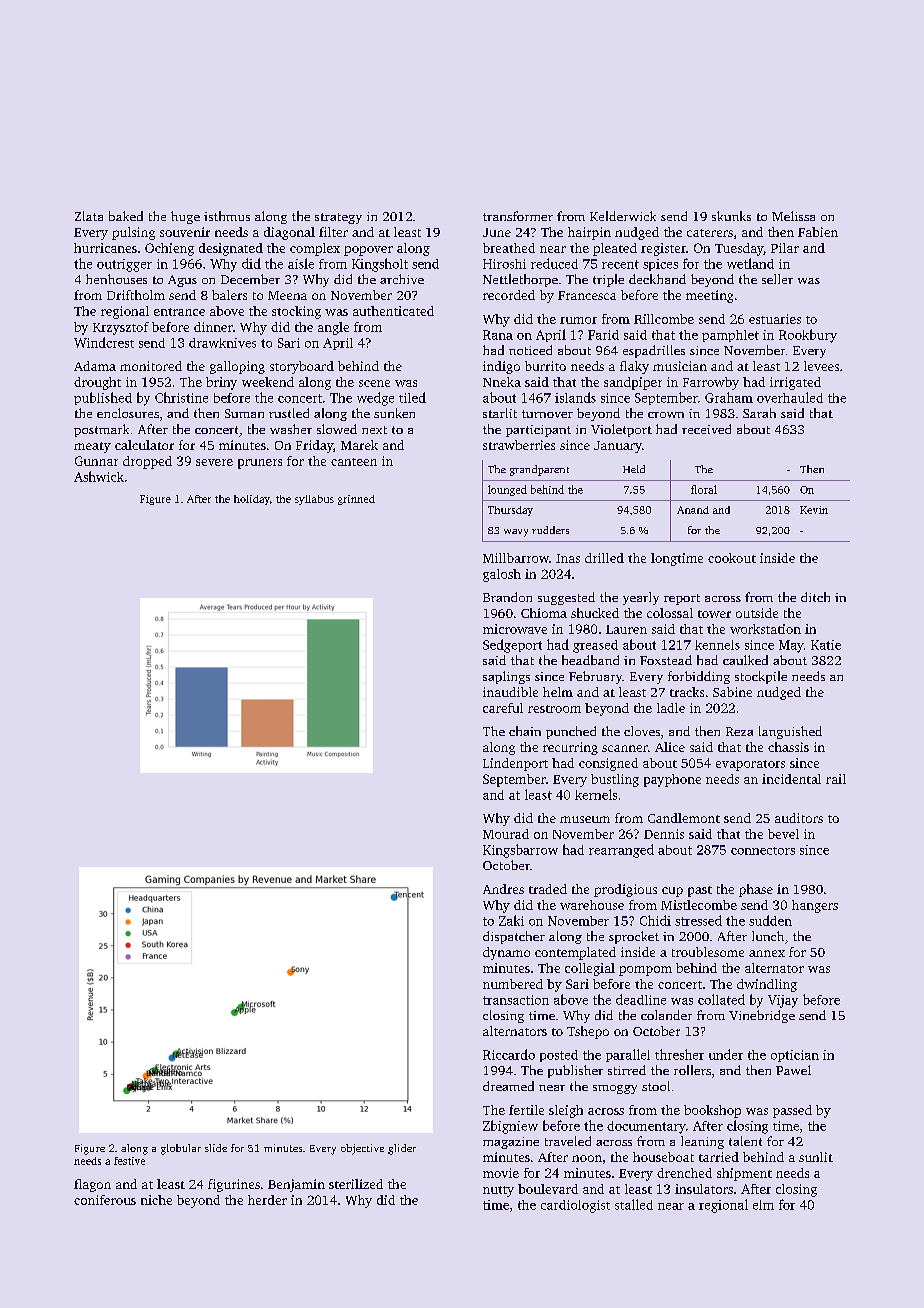 This screenshot has width=924, height=1308. Describe the element at coordinates (498, 335) in the screenshot. I see `Rana` at that location.
